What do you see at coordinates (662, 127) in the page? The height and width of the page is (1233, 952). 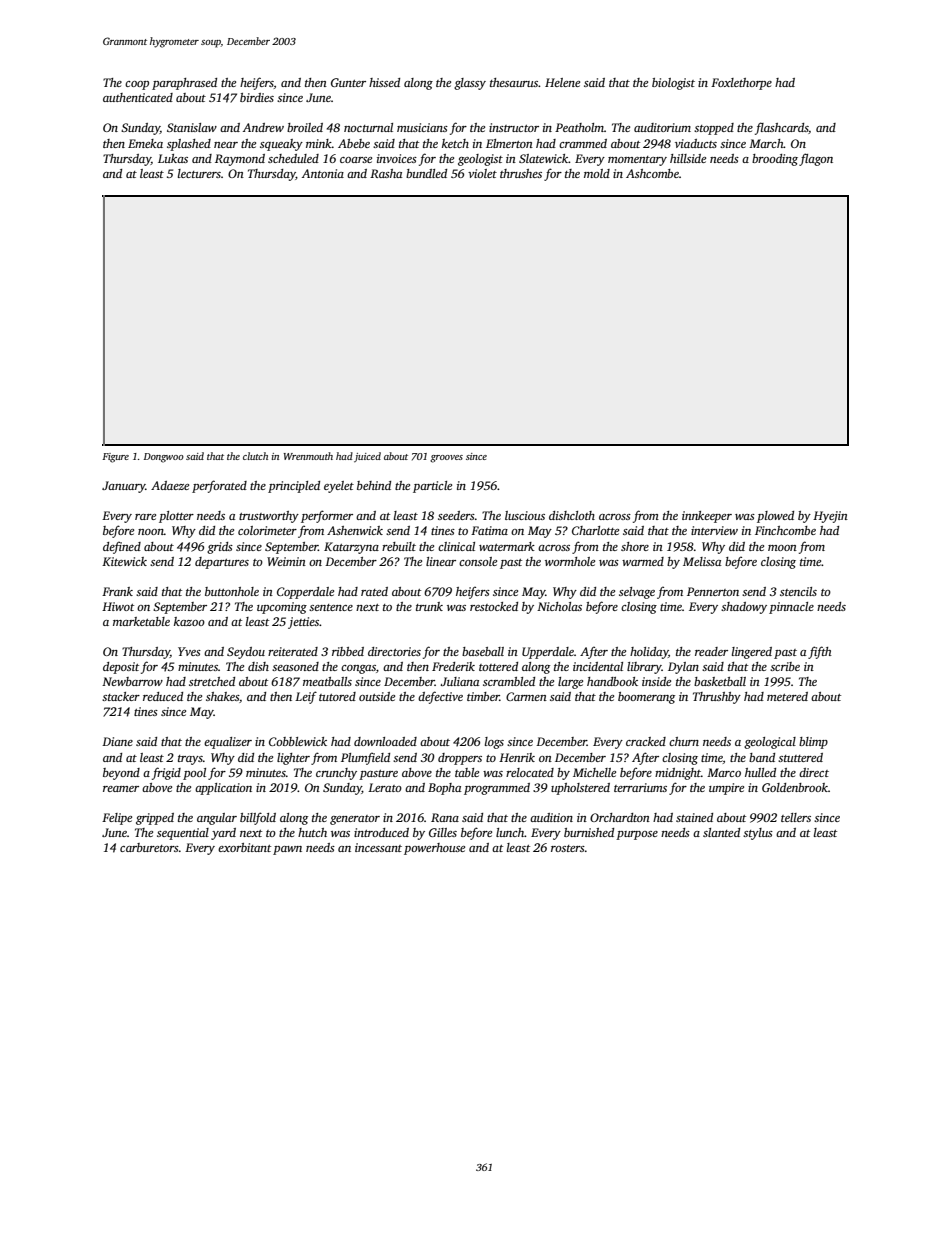 I see `auditorium` at bounding box center [662, 127].
